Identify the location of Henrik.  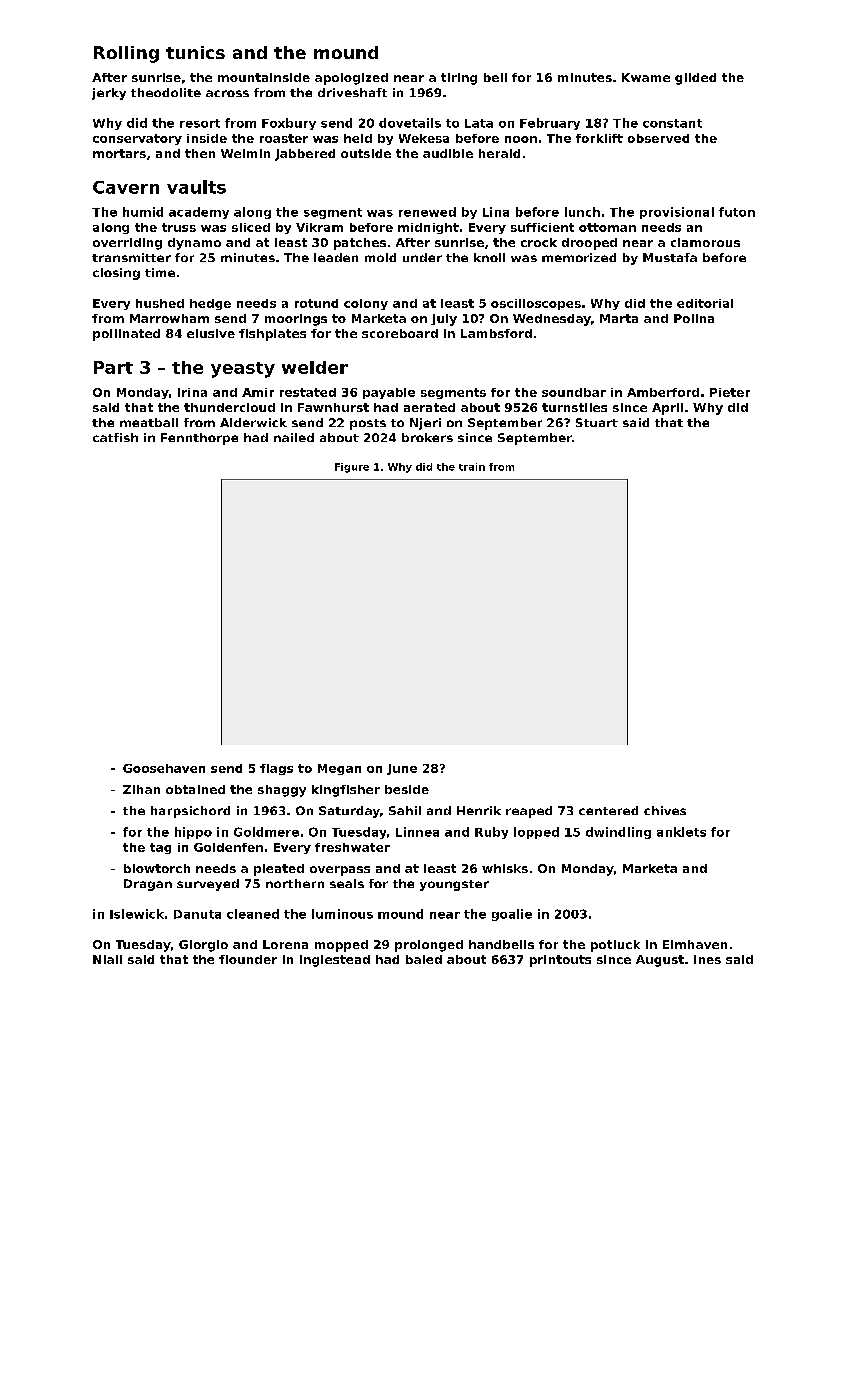
(479, 810).
